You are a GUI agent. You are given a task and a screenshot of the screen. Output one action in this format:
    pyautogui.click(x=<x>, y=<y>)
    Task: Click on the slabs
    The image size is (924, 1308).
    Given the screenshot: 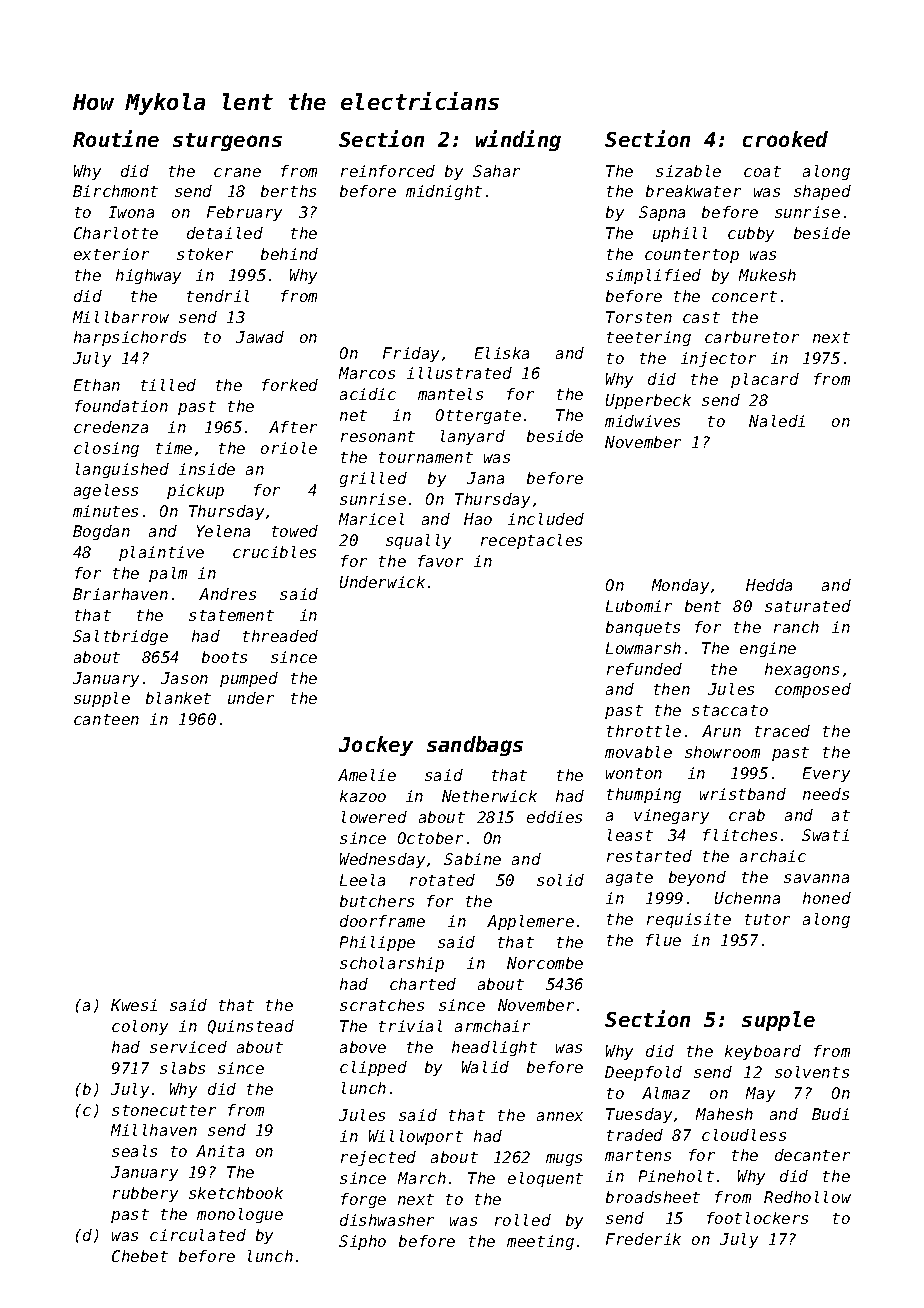 What is the action you would take?
    pyautogui.click(x=182, y=1068)
